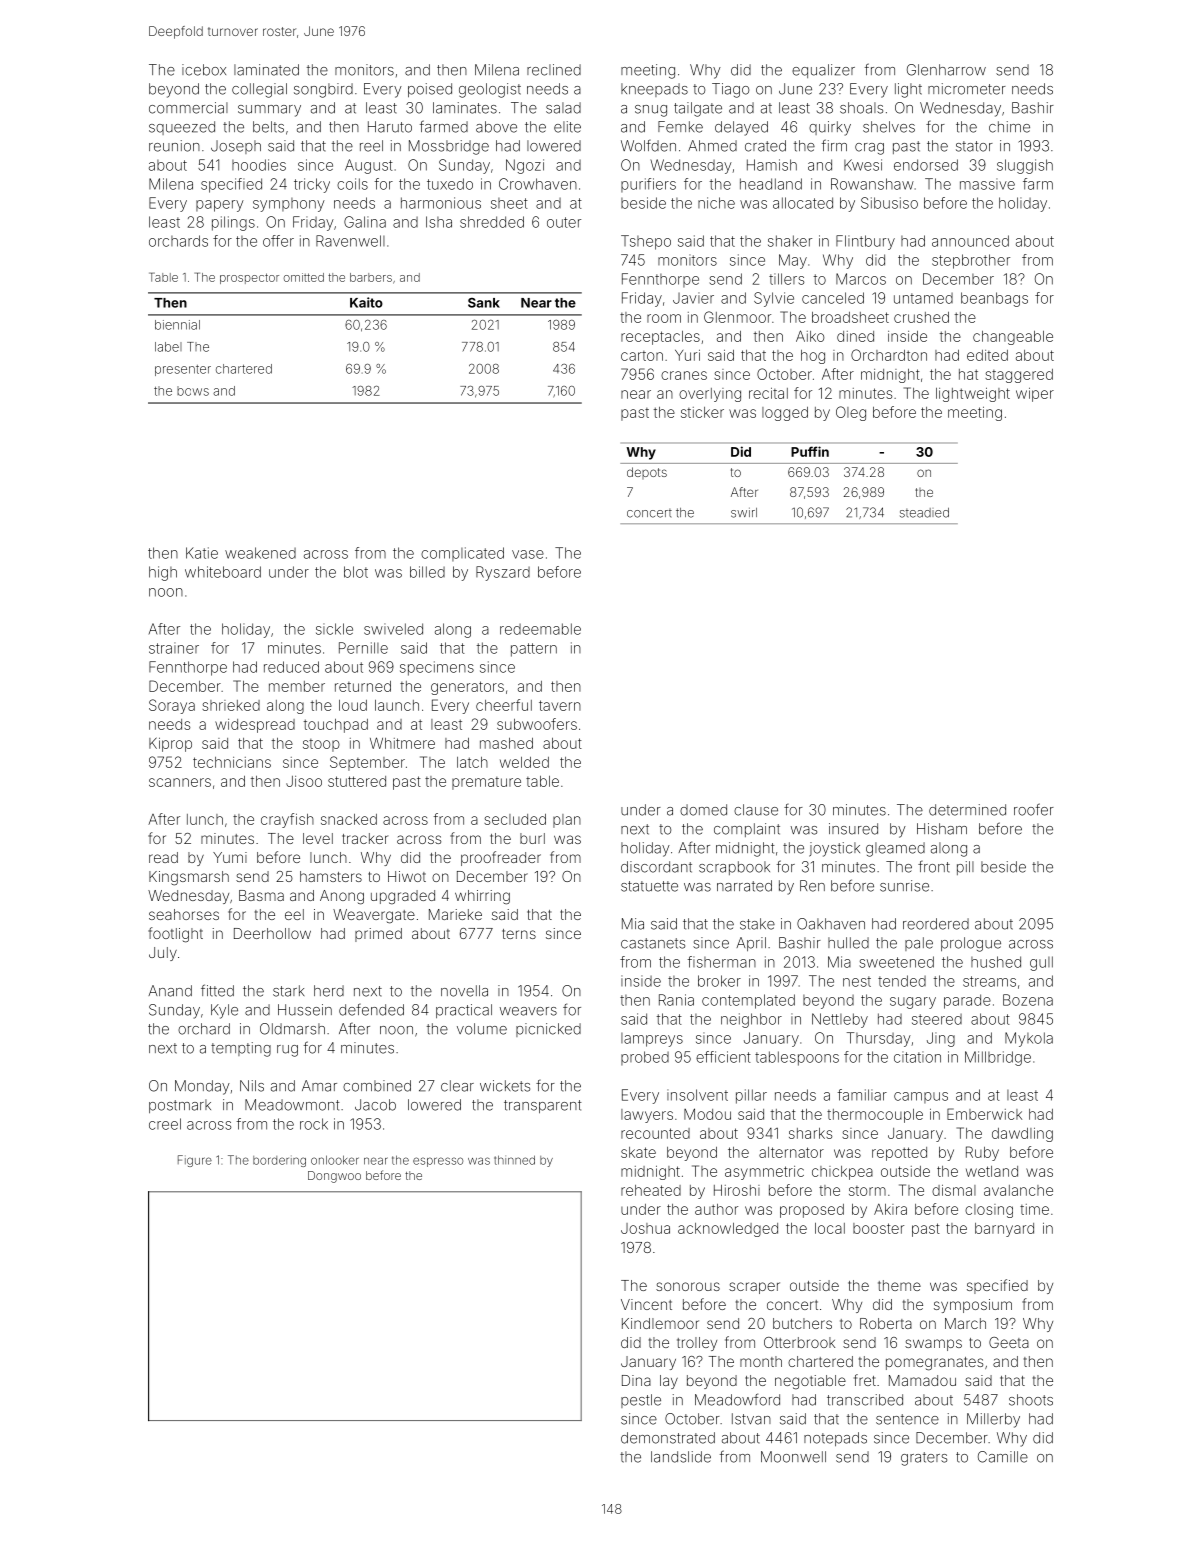  What do you see at coordinates (702, 412) in the screenshot?
I see `sticker` at bounding box center [702, 412].
